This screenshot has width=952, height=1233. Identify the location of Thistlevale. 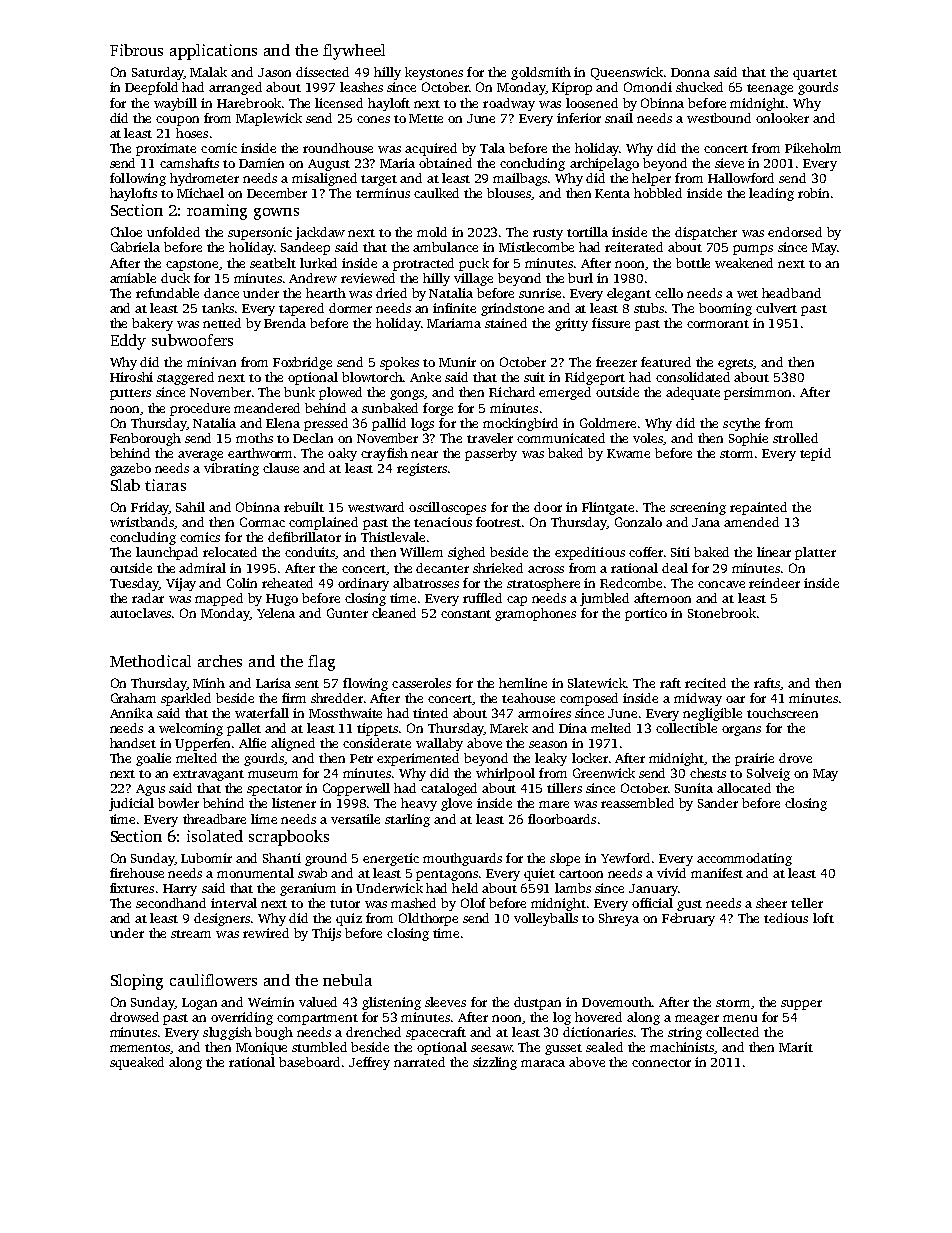
(393, 537).
